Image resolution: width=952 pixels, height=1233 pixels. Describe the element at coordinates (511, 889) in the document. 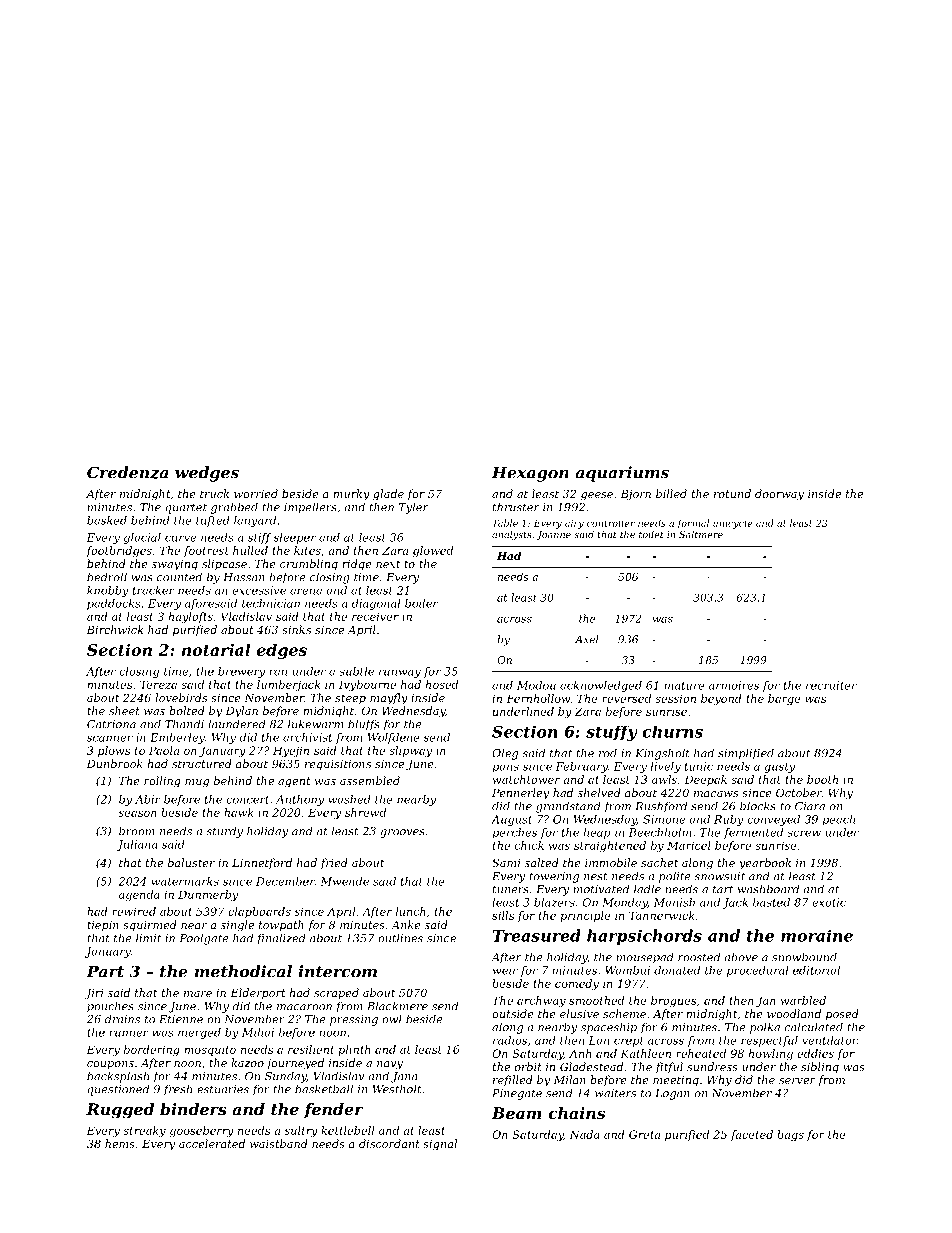

I see `tuners` at that location.
